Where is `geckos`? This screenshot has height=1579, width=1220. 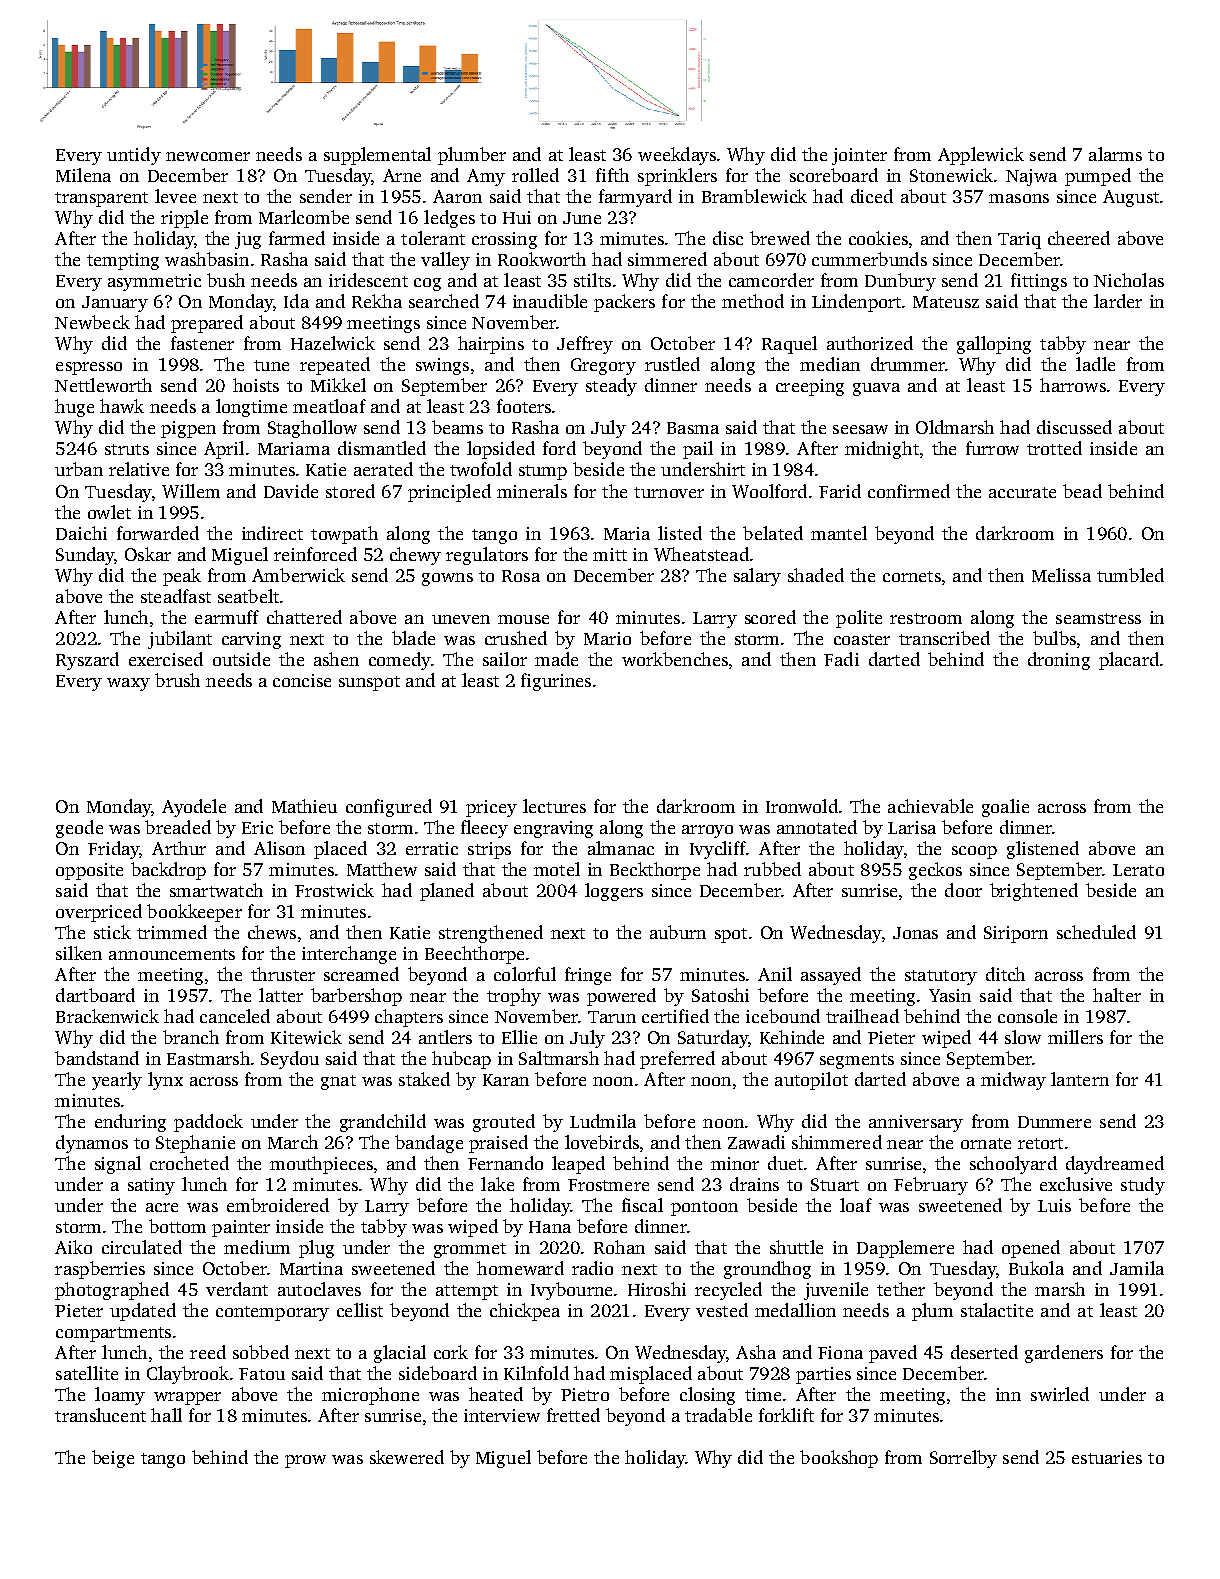 geckos is located at coordinates (935, 871).
